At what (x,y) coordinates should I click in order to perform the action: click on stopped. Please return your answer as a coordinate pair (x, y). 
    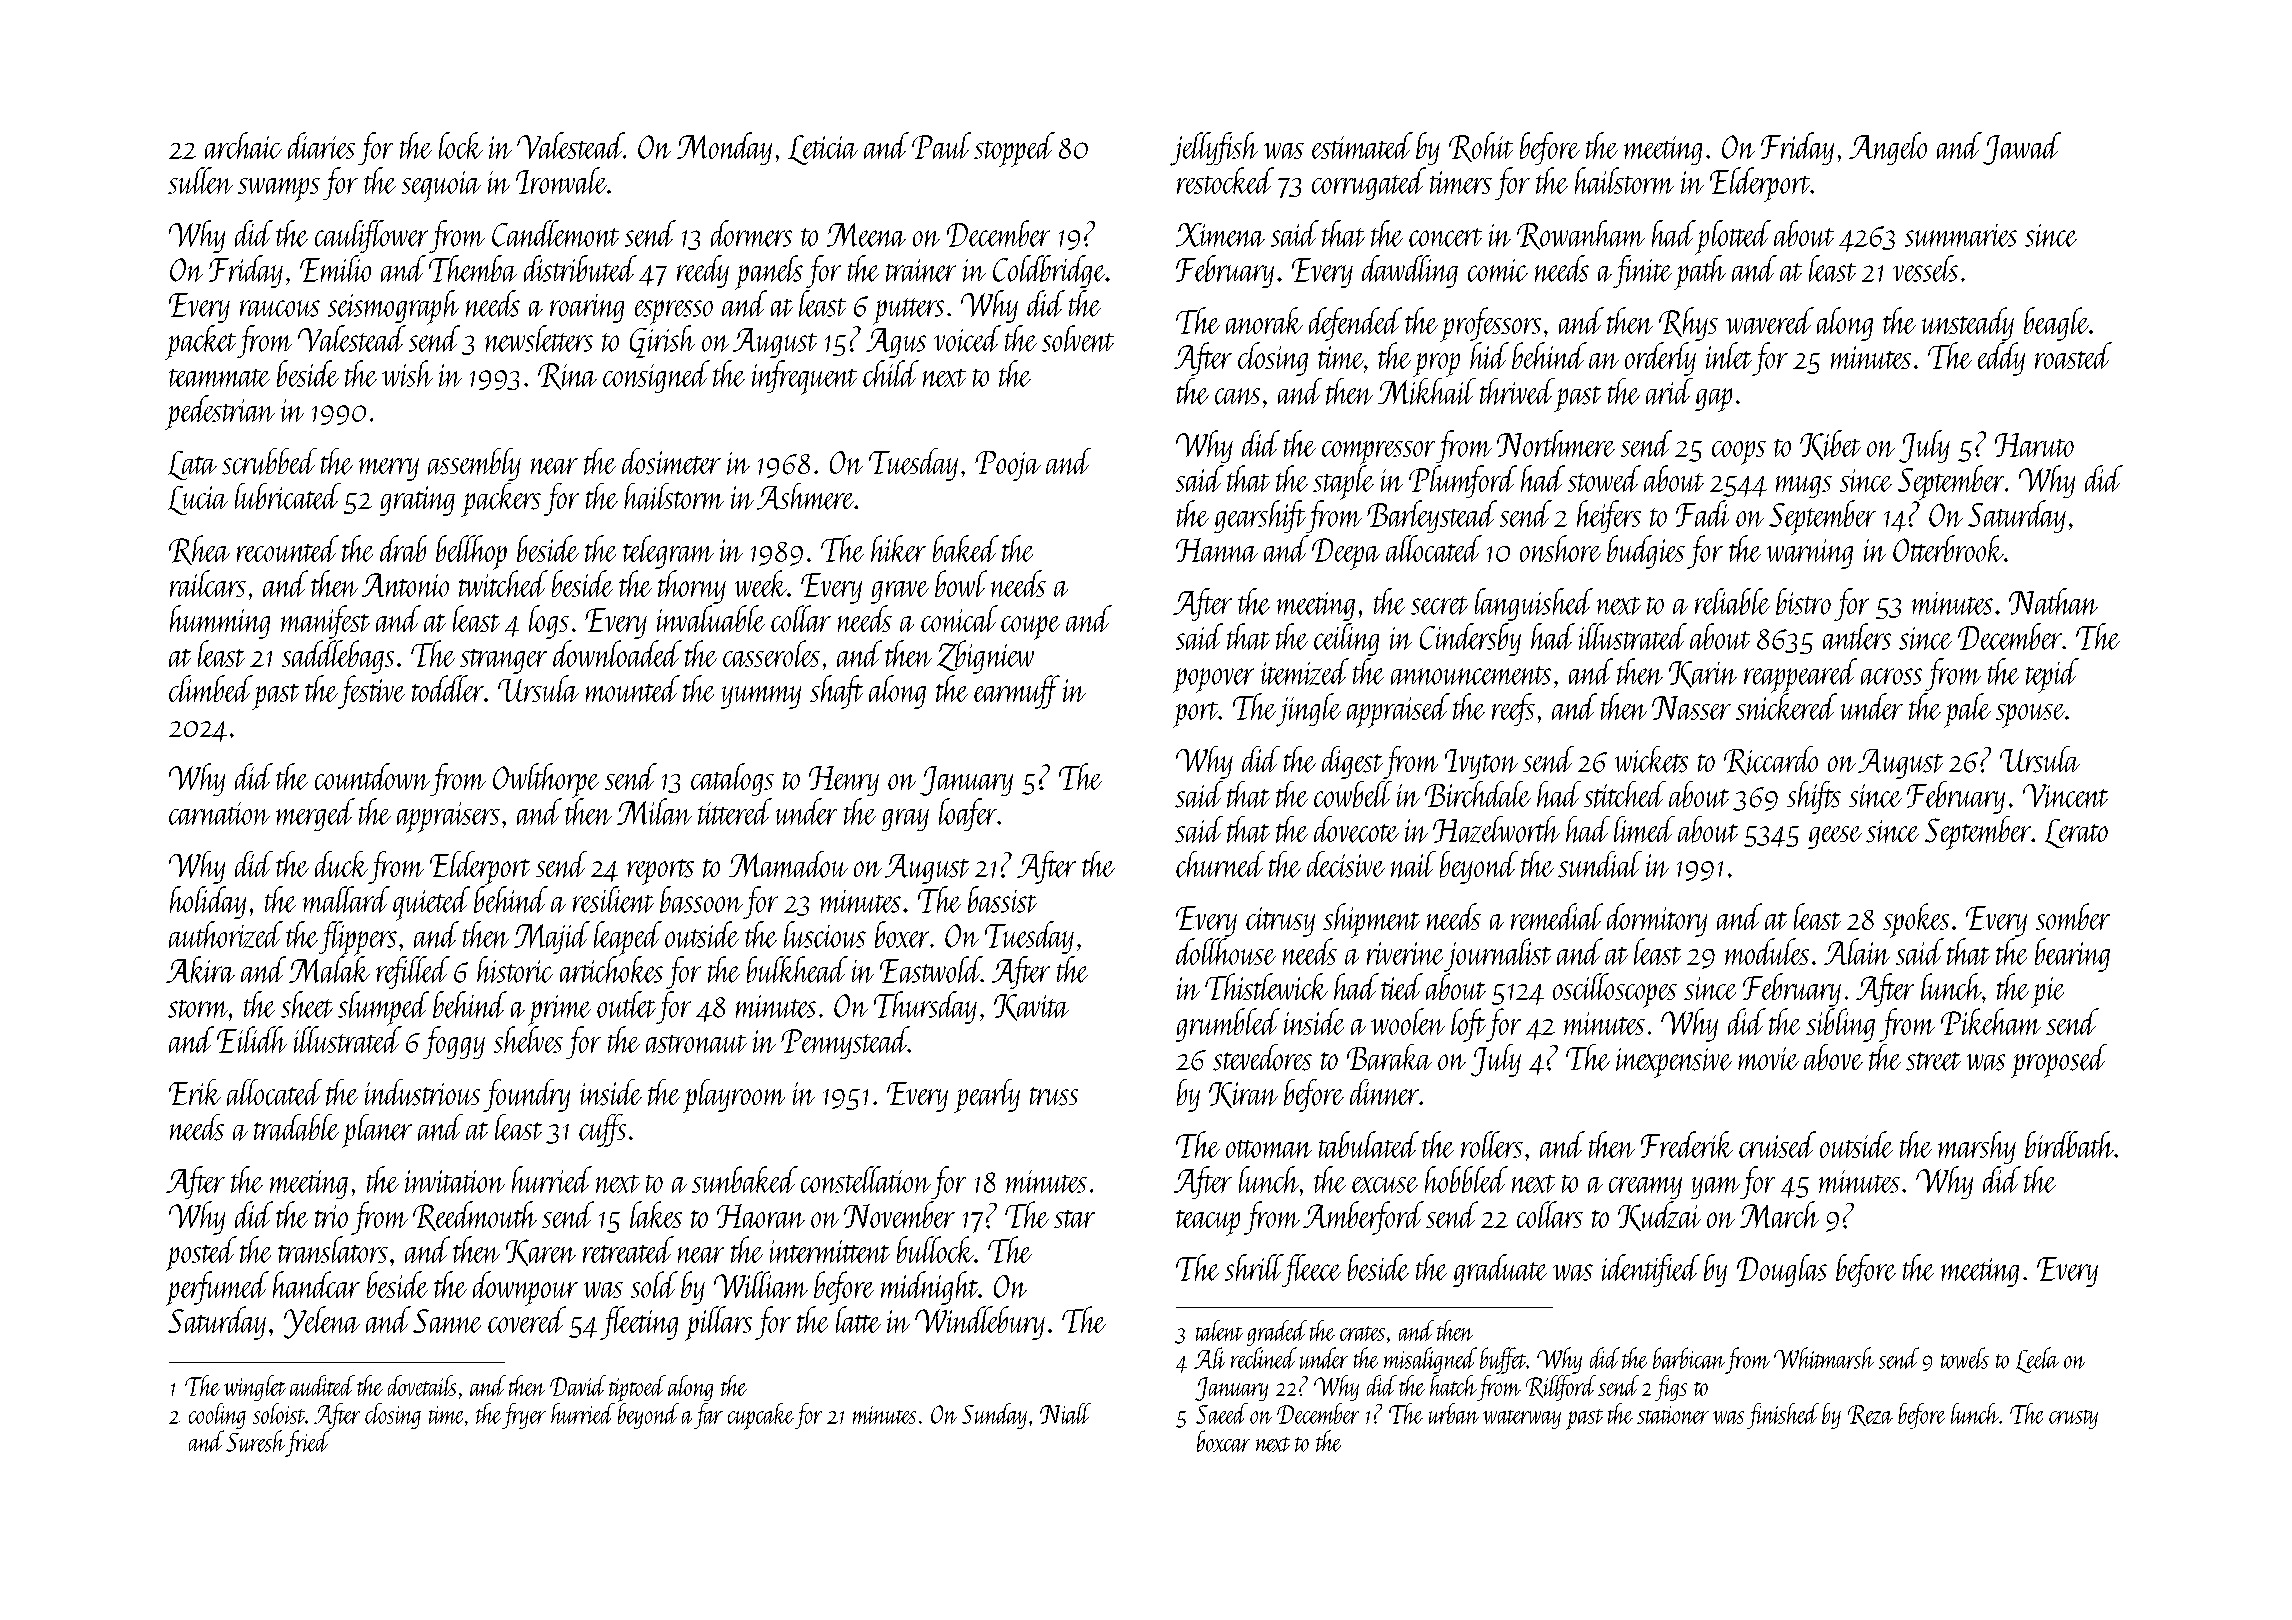
    Looking at the image, I should click on (1014, 149).
